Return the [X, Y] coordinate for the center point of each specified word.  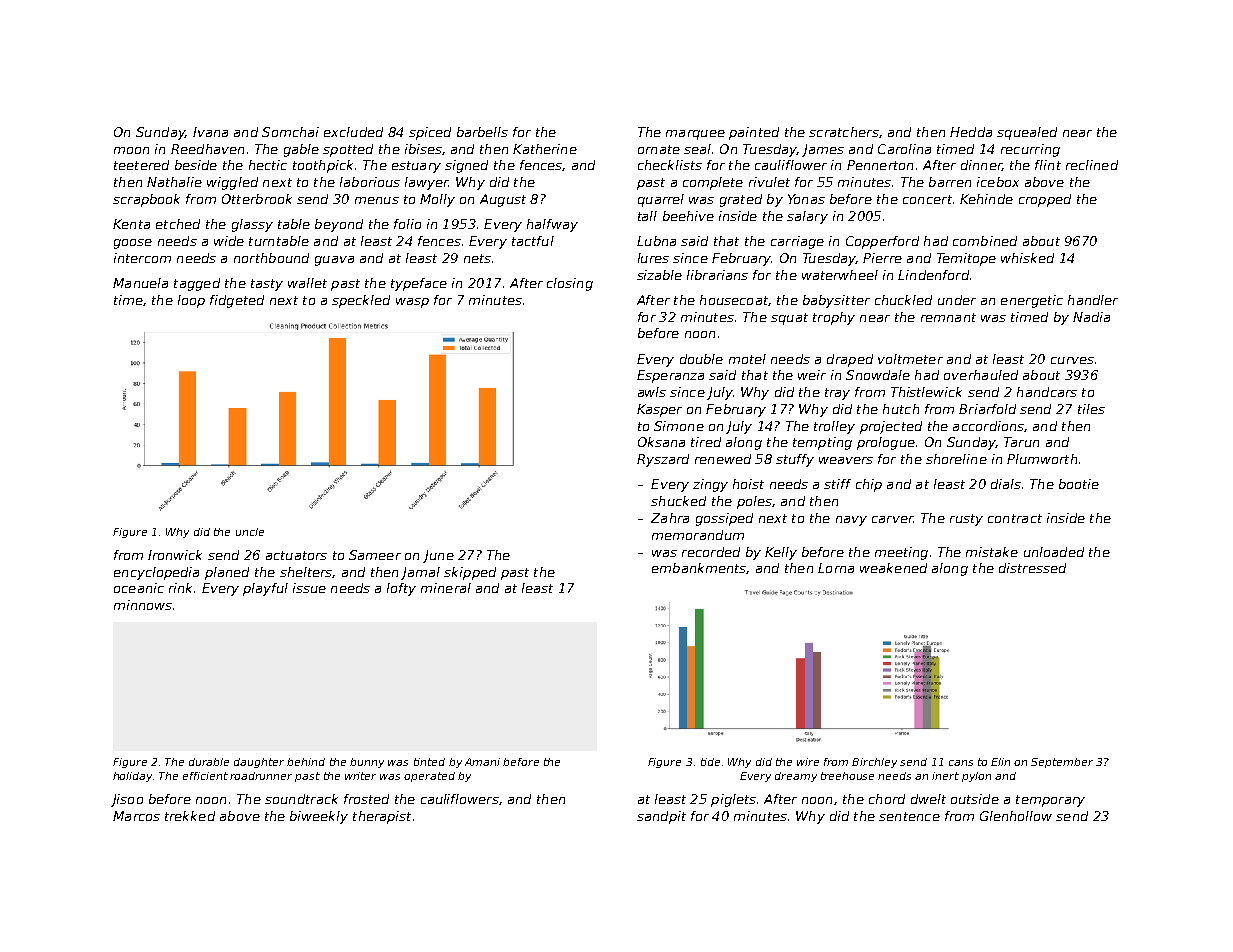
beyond [339, 225]
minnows [143, 605]
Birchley [874, 763]
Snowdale [878, 375]
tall [647, 216]
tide [710, 762]
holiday [132, 777]
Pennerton [880, 165]
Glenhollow [1016, 816]
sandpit [661, 817]
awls [652, 392]
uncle [250, 532]
